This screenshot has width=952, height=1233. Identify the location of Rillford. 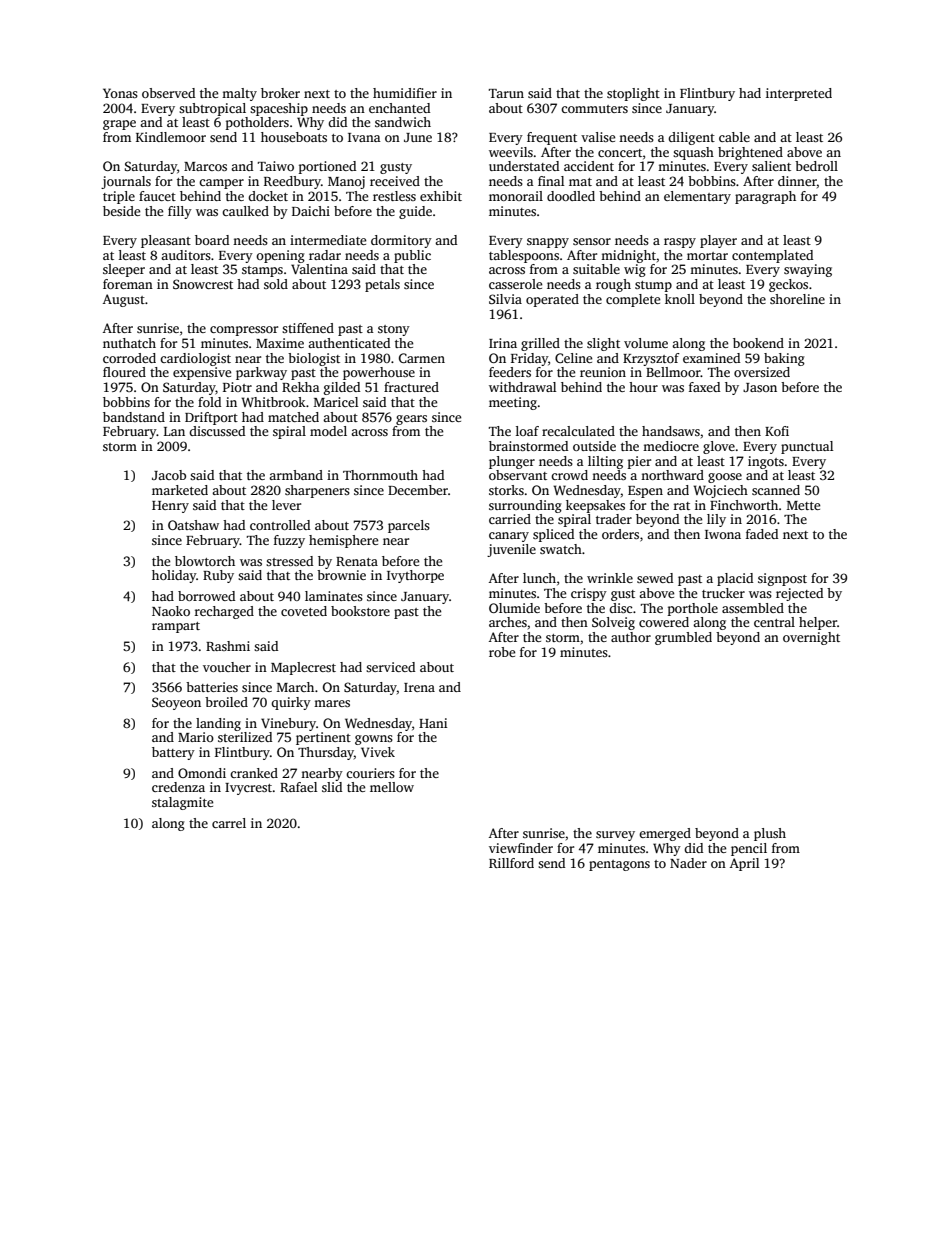
(511, 863).
